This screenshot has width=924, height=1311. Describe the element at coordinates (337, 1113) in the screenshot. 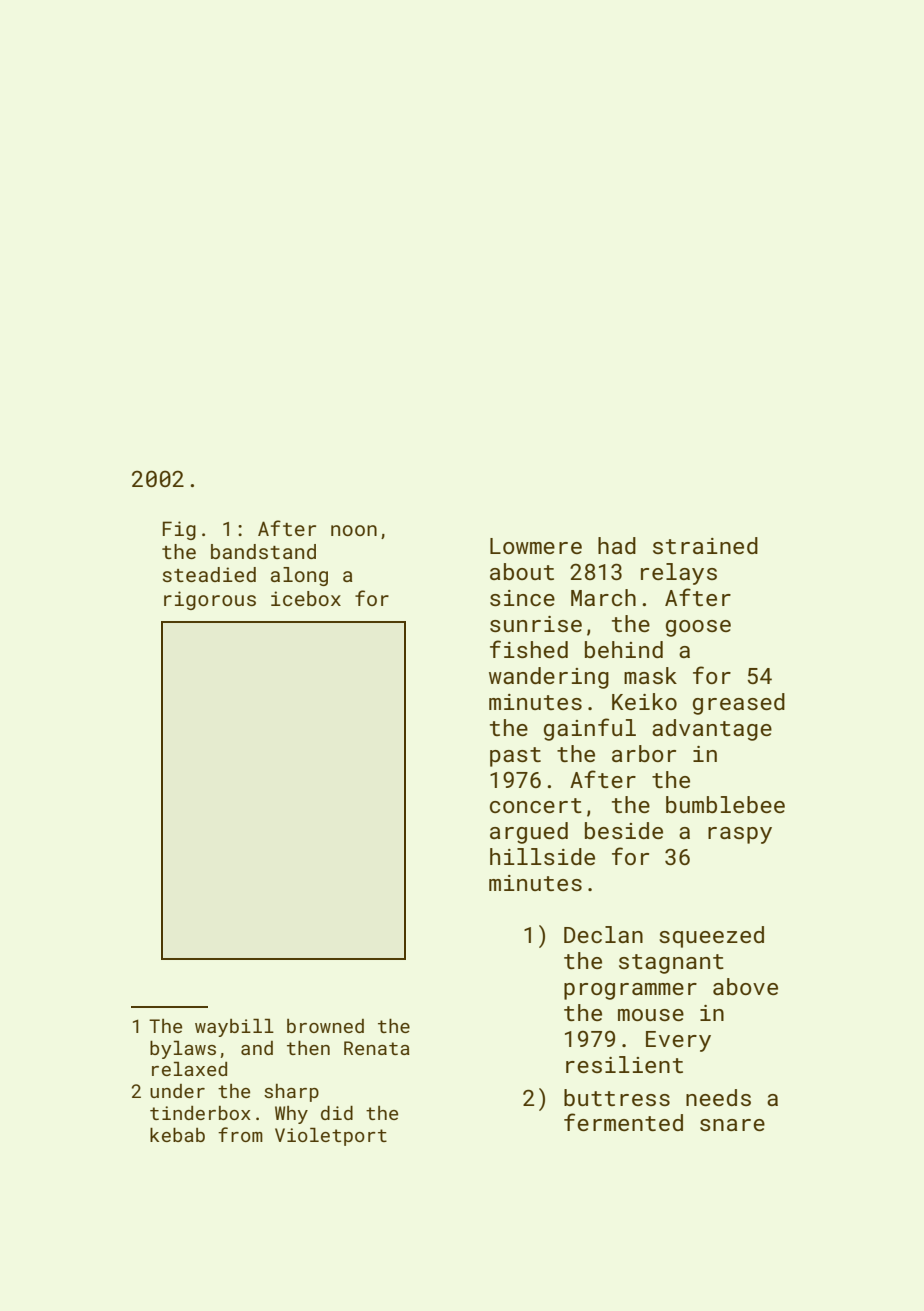

I see `did` at that location.
